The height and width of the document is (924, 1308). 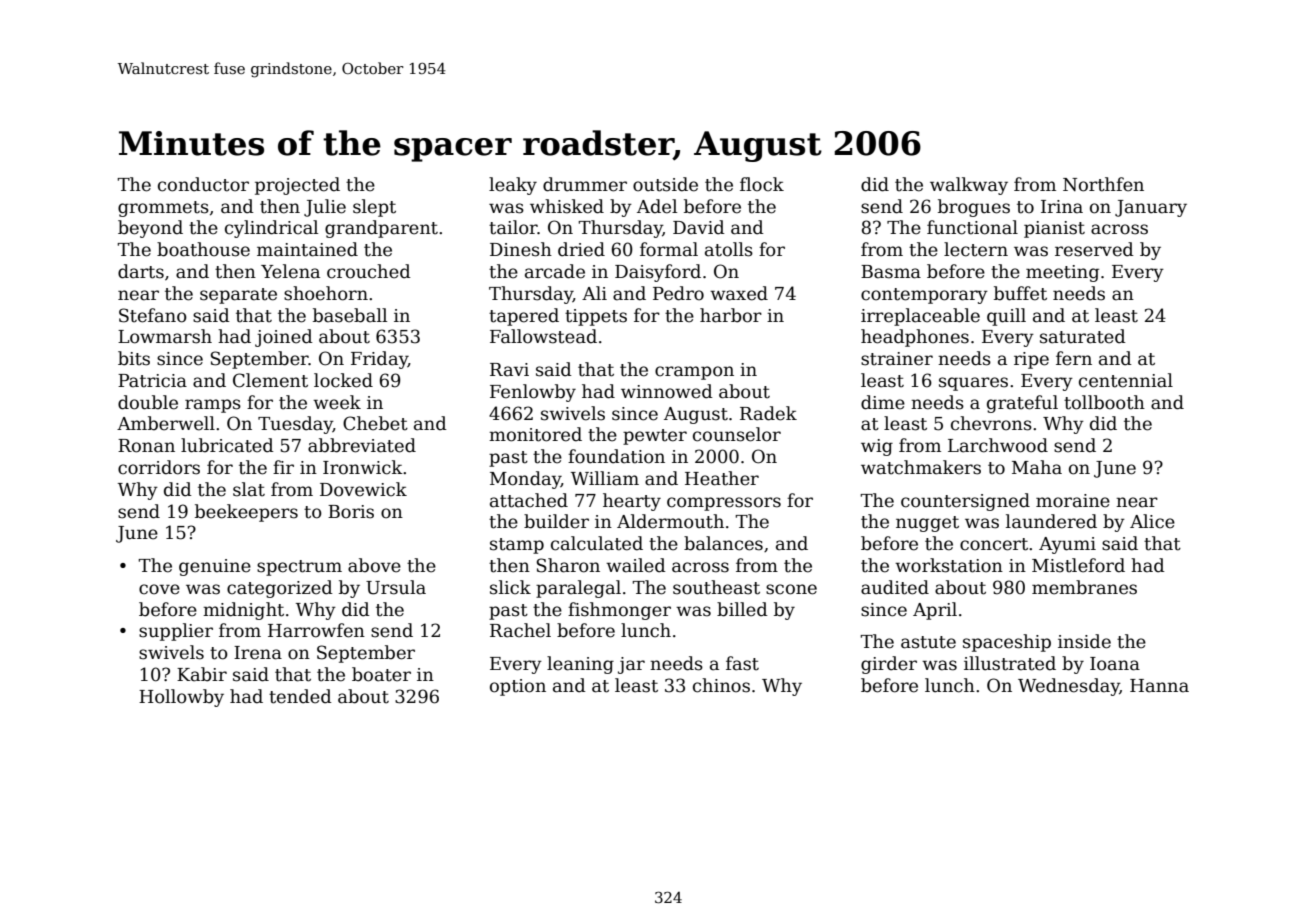 What do you see at coordinates (1069, 687) in the document?
I see `Wednesday` at bounding box center [1069, 687].
